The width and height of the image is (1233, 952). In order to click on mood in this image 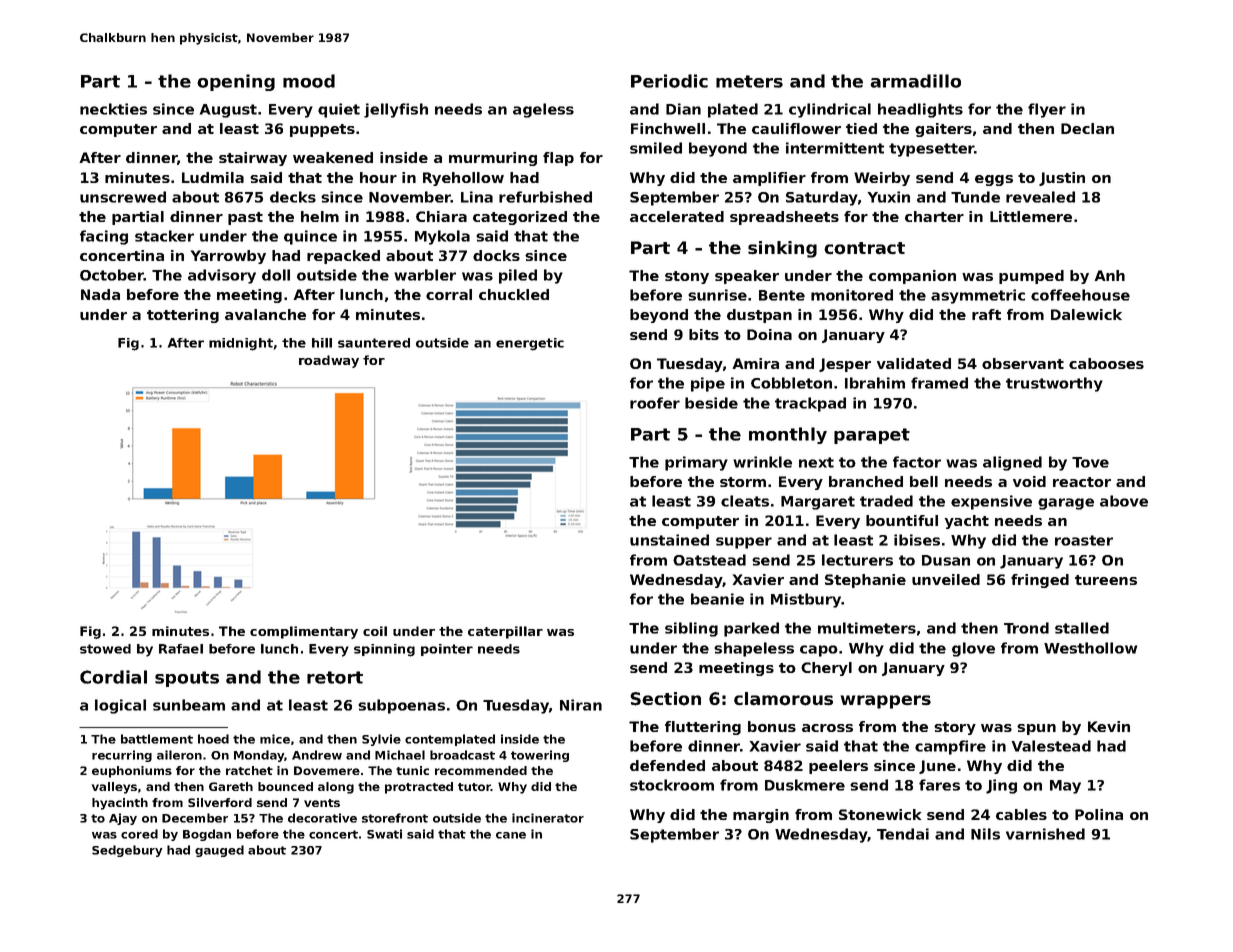, I will do `click(309, 81)`.
